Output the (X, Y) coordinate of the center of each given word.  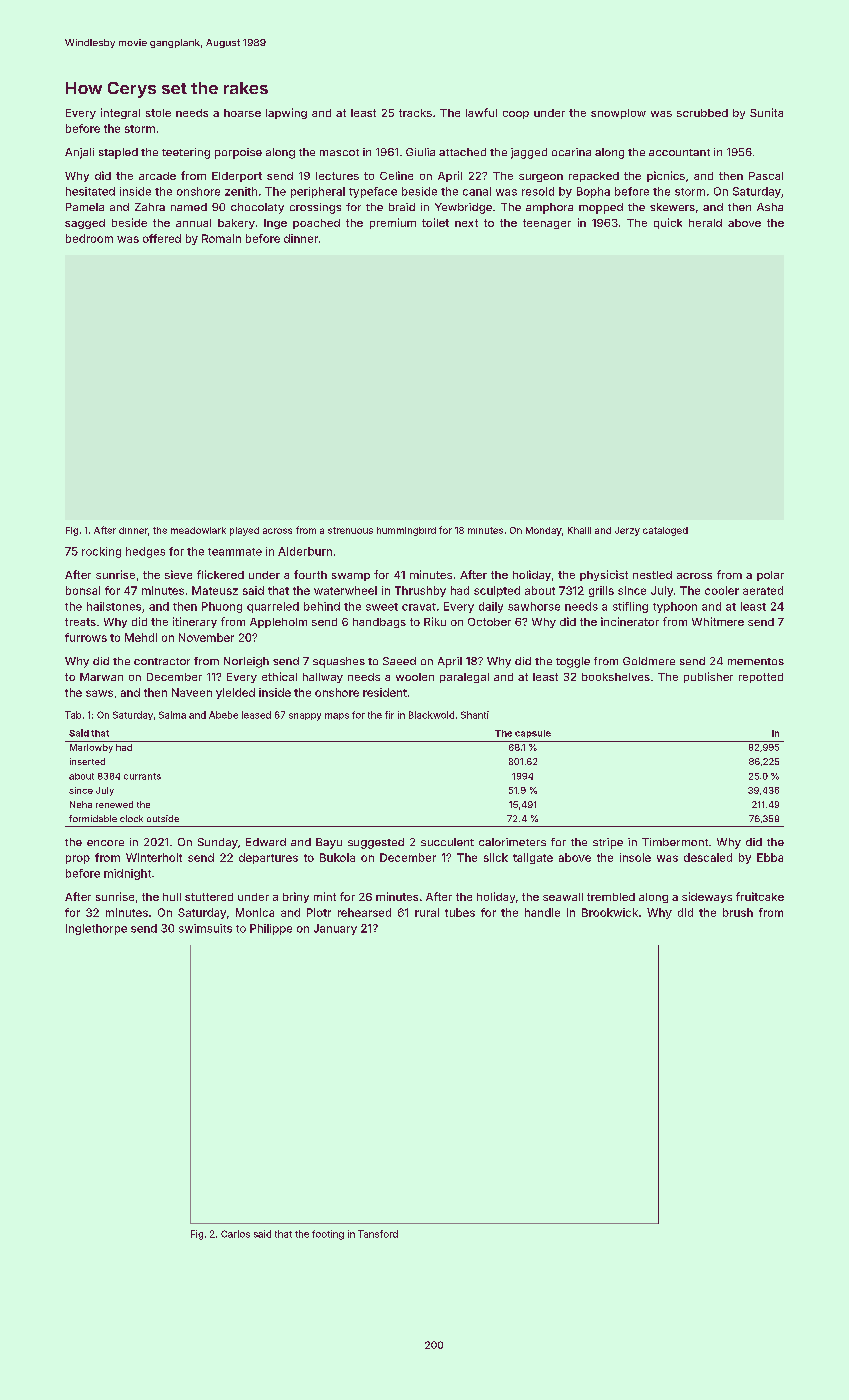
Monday (544, 531)
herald (705, 223)
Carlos (235, 1234)
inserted (87, 761)
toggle (573, 662)
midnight (127, 874)
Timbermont (675, 842)
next (466, 223)
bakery (236, 224)
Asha (770, 207)
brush (738, 912)
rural (427, 912)
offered (162, 238)
